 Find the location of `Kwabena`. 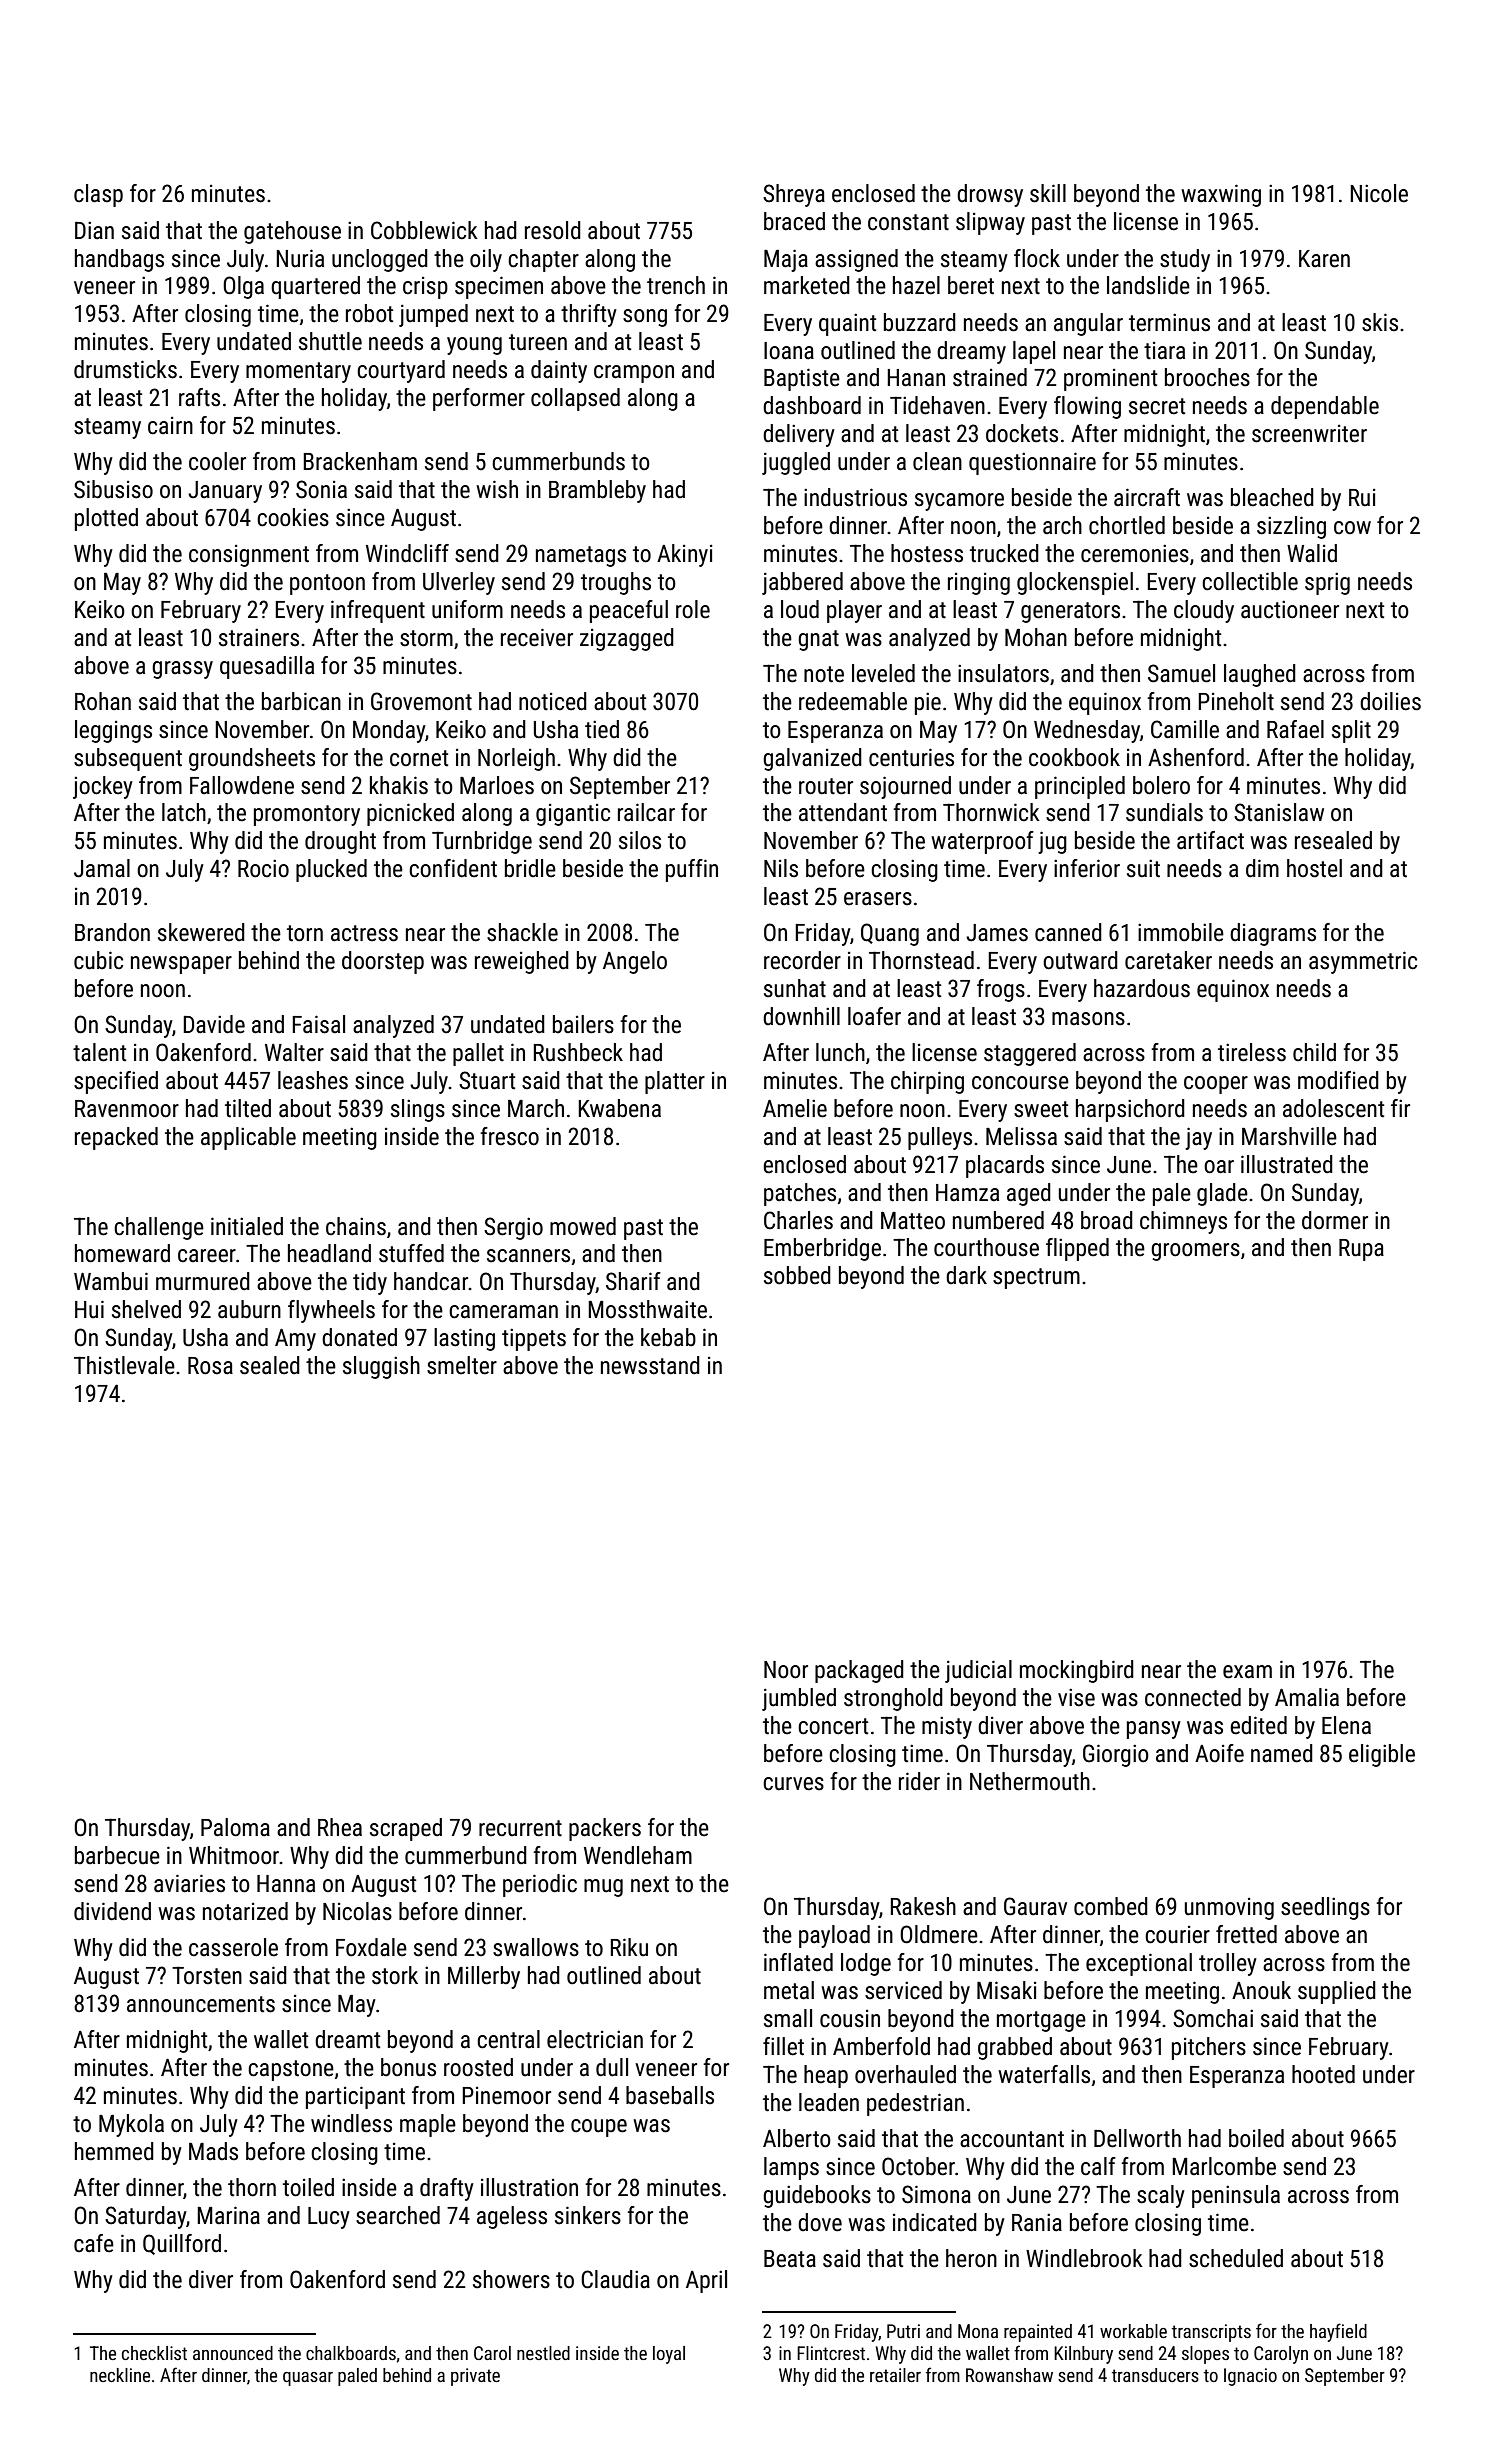

Kwabena is located at coordinates (619, 1108).
